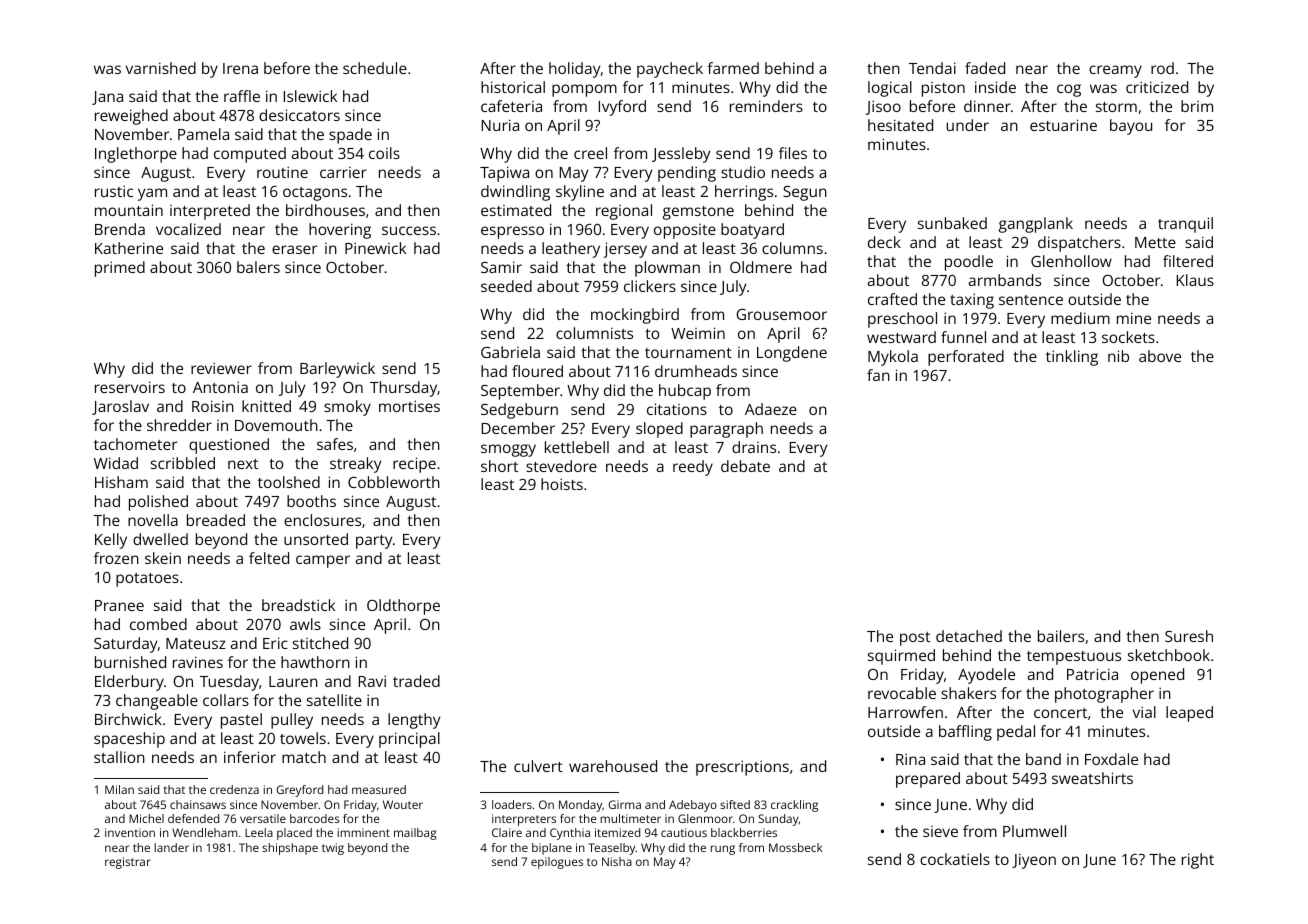 The height and width of the image is (924, 1308). Describe the element at coordinates (952, 223) in the image. I see `sunbaked` at that location.
